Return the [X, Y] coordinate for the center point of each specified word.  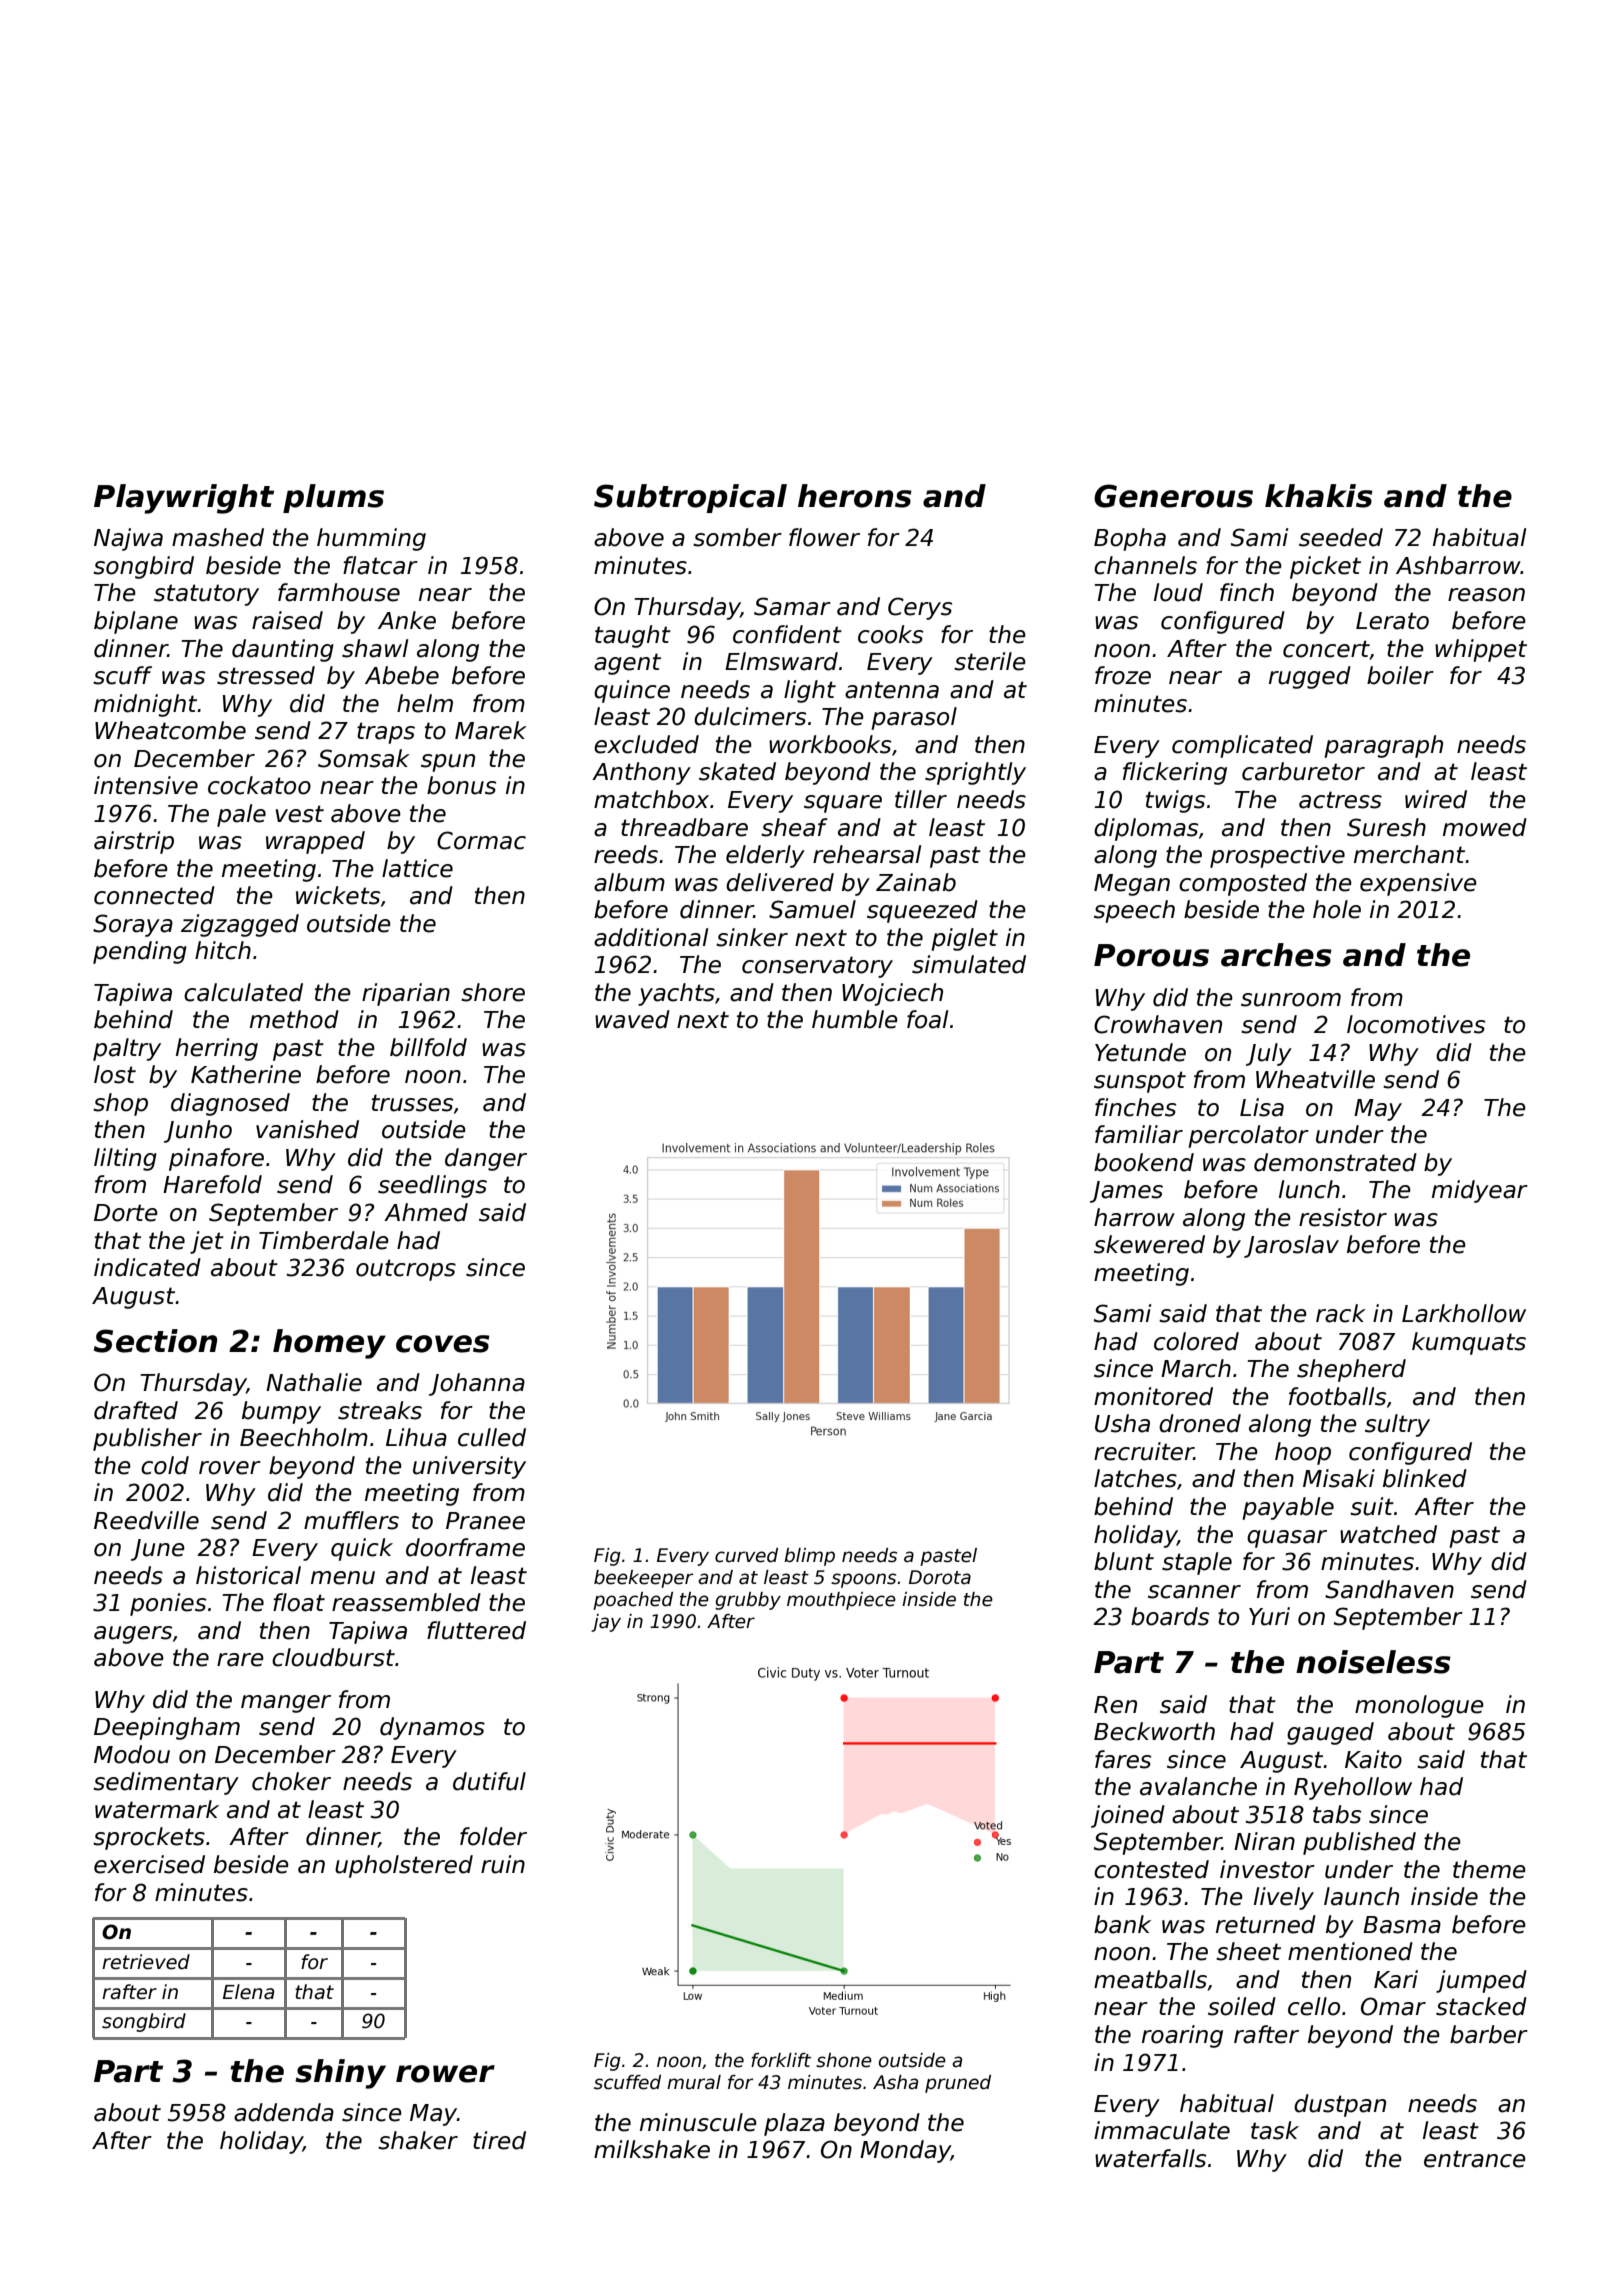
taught [633, 636]
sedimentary [166, 1783]
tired [499, 2140]
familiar [1139, 1134]
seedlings [432, 1186]
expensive [1418, 884]
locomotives [1416, 1024]
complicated [1242, 746]
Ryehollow [1353, 1788]
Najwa [128, 539]
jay [606, 1623]
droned [1200, 1423]
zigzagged [240, 925]
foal [927, 1019]
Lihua [416, 1437]
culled [492, 1437]
